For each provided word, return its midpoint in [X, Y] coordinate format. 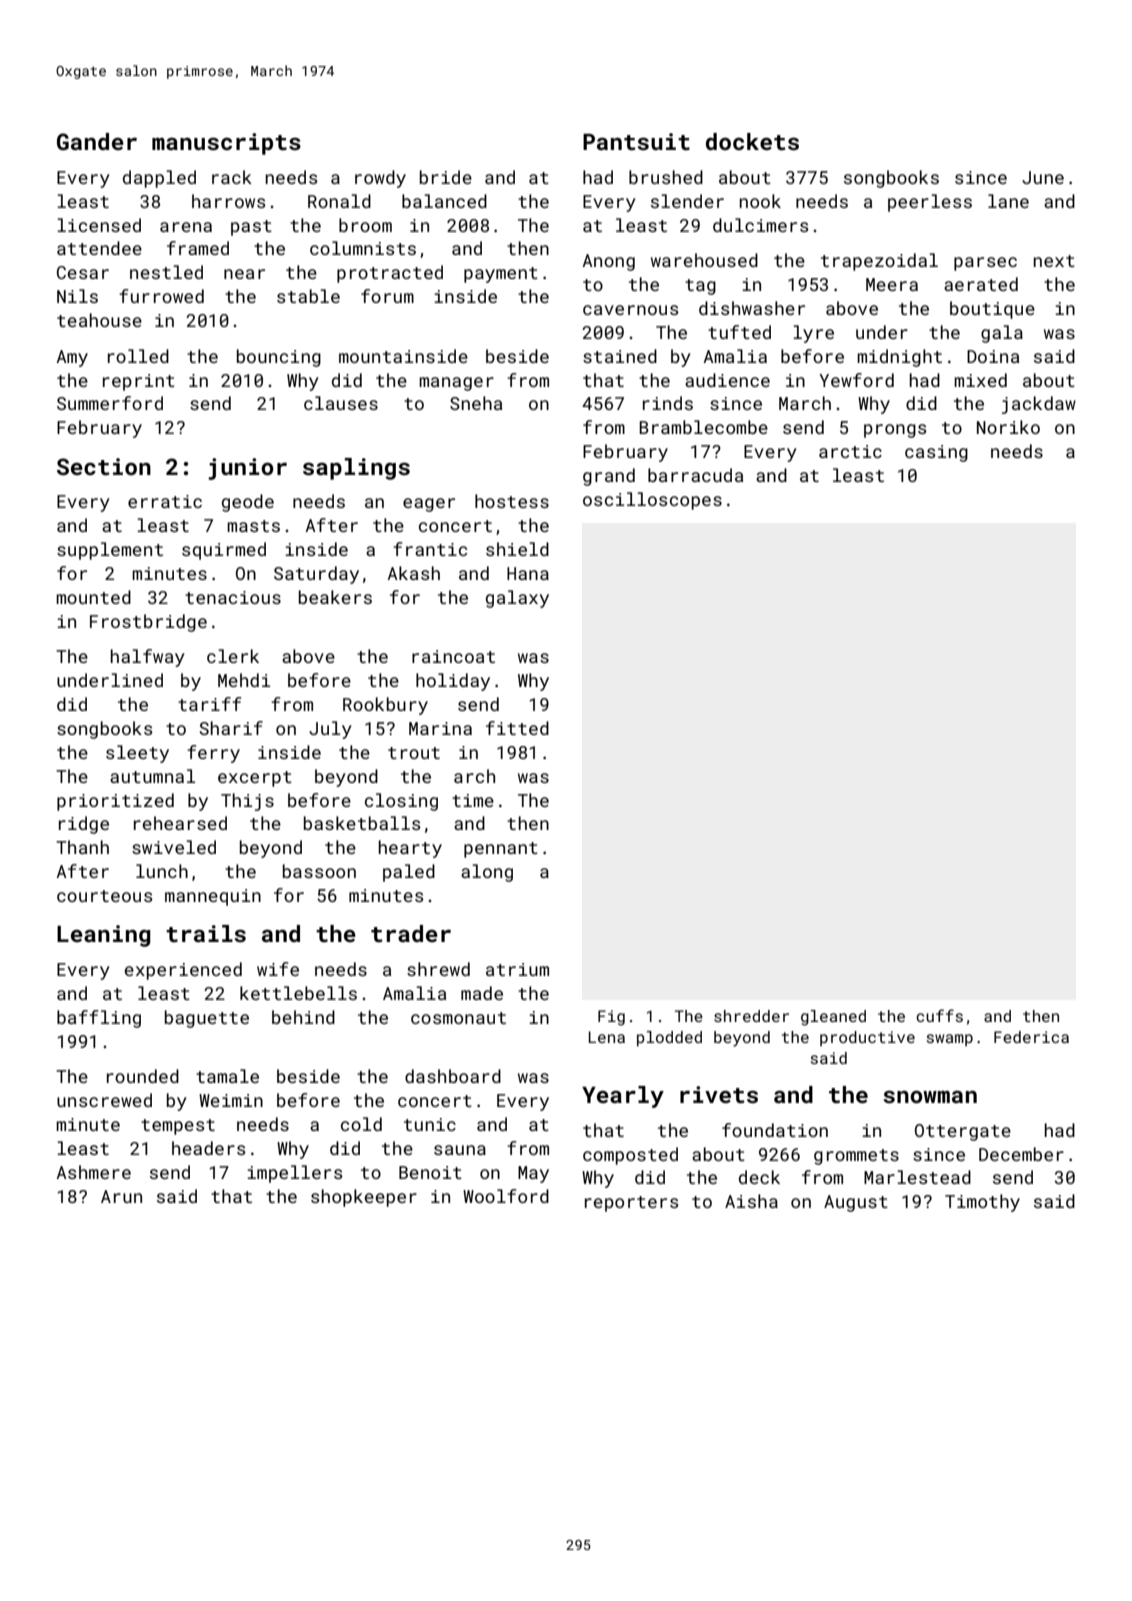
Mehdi [244, 680]
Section [104, 466]
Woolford [506, 1196]
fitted [517, 728]
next [1054, 261]
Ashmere [94, 1172]
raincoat [453, 656]
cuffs [939, 1015]
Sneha [476, 403]
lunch [162, 871]
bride [446, 177]
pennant [501, 850]
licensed [99, 225]
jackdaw [1039, 405]
